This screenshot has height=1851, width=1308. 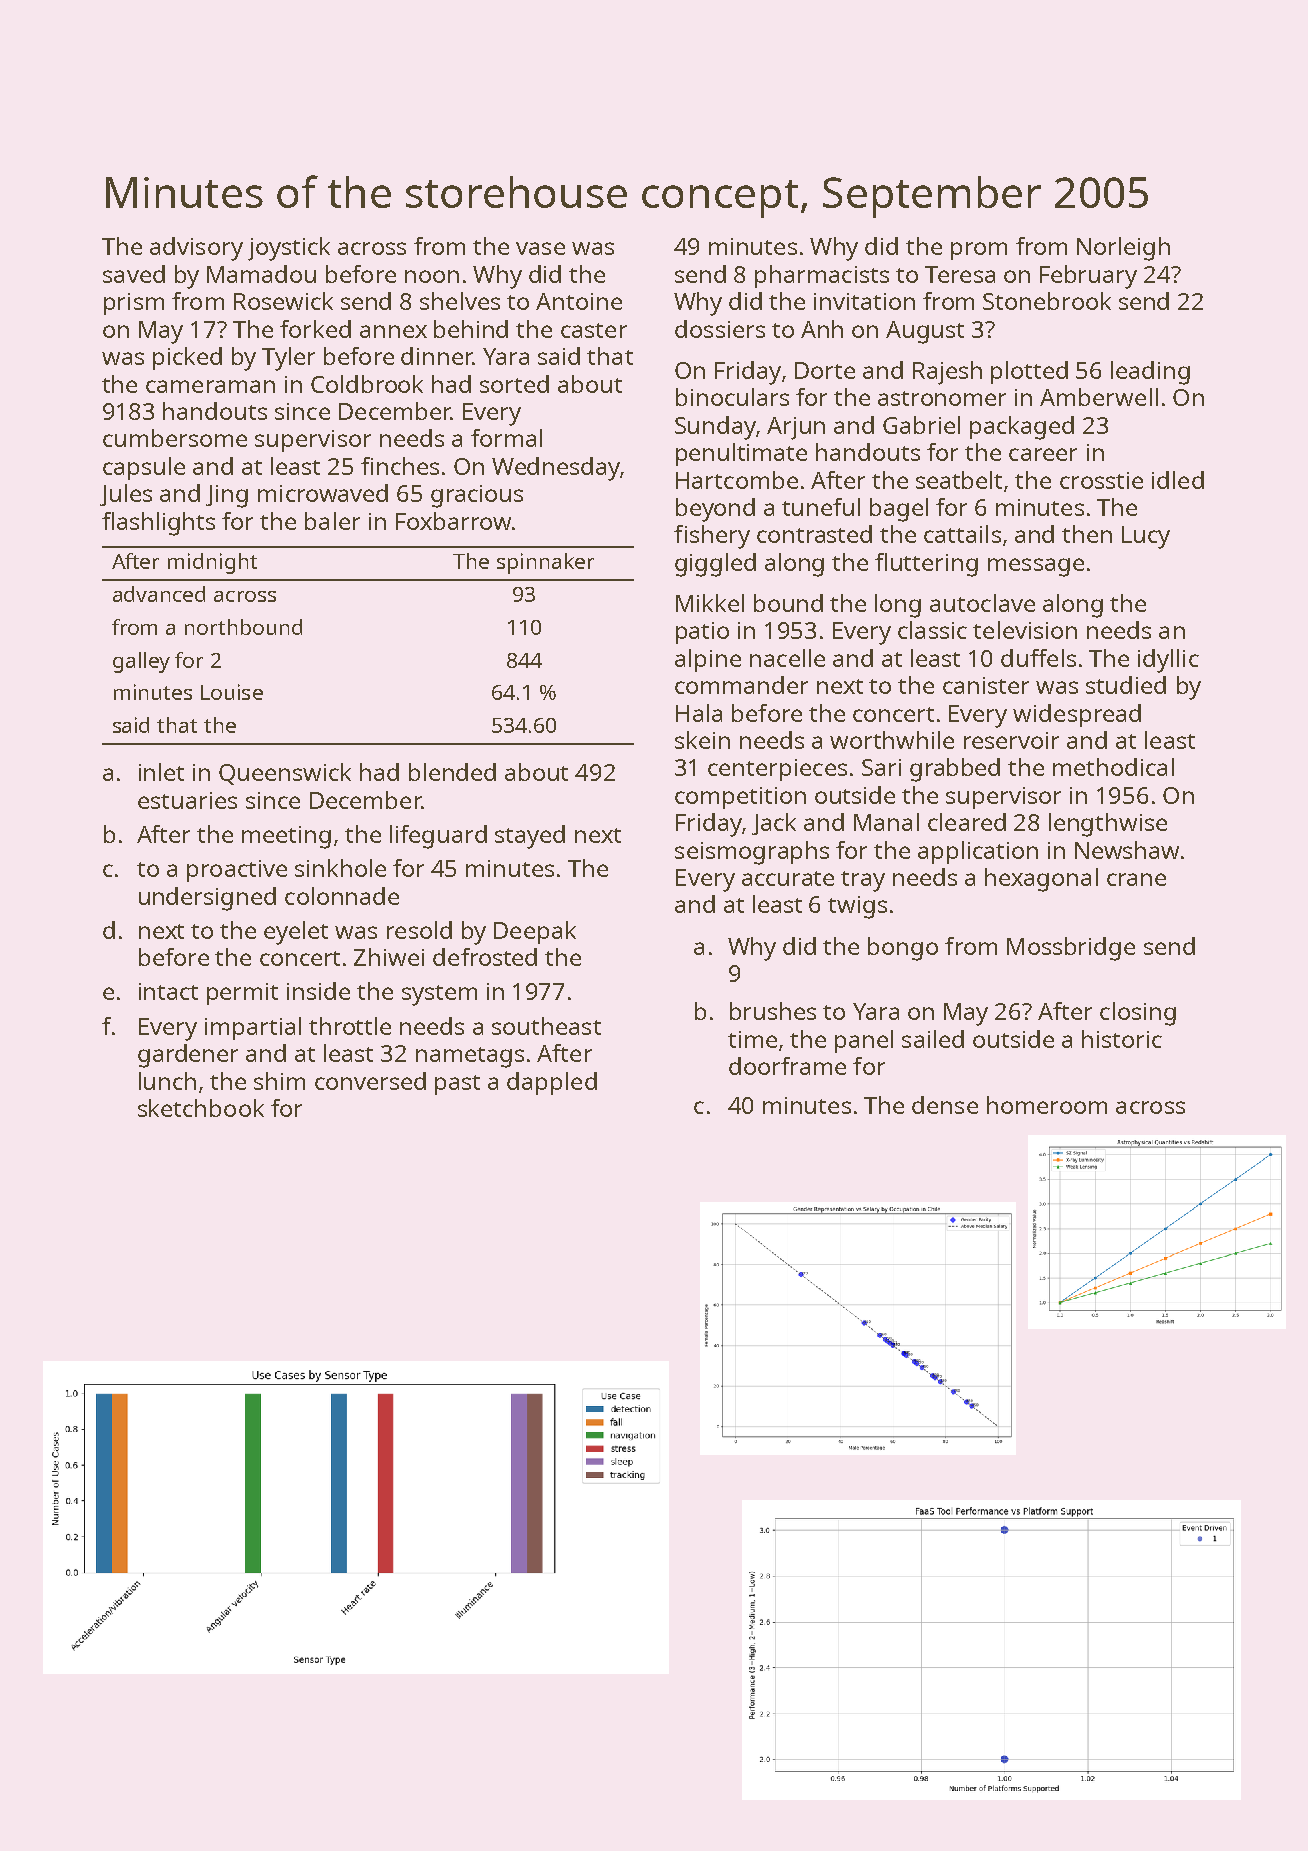 What do you see at coordinates (945, 1105) in the screenshot?
I see `dense` at bounding box center [945, 1105].
